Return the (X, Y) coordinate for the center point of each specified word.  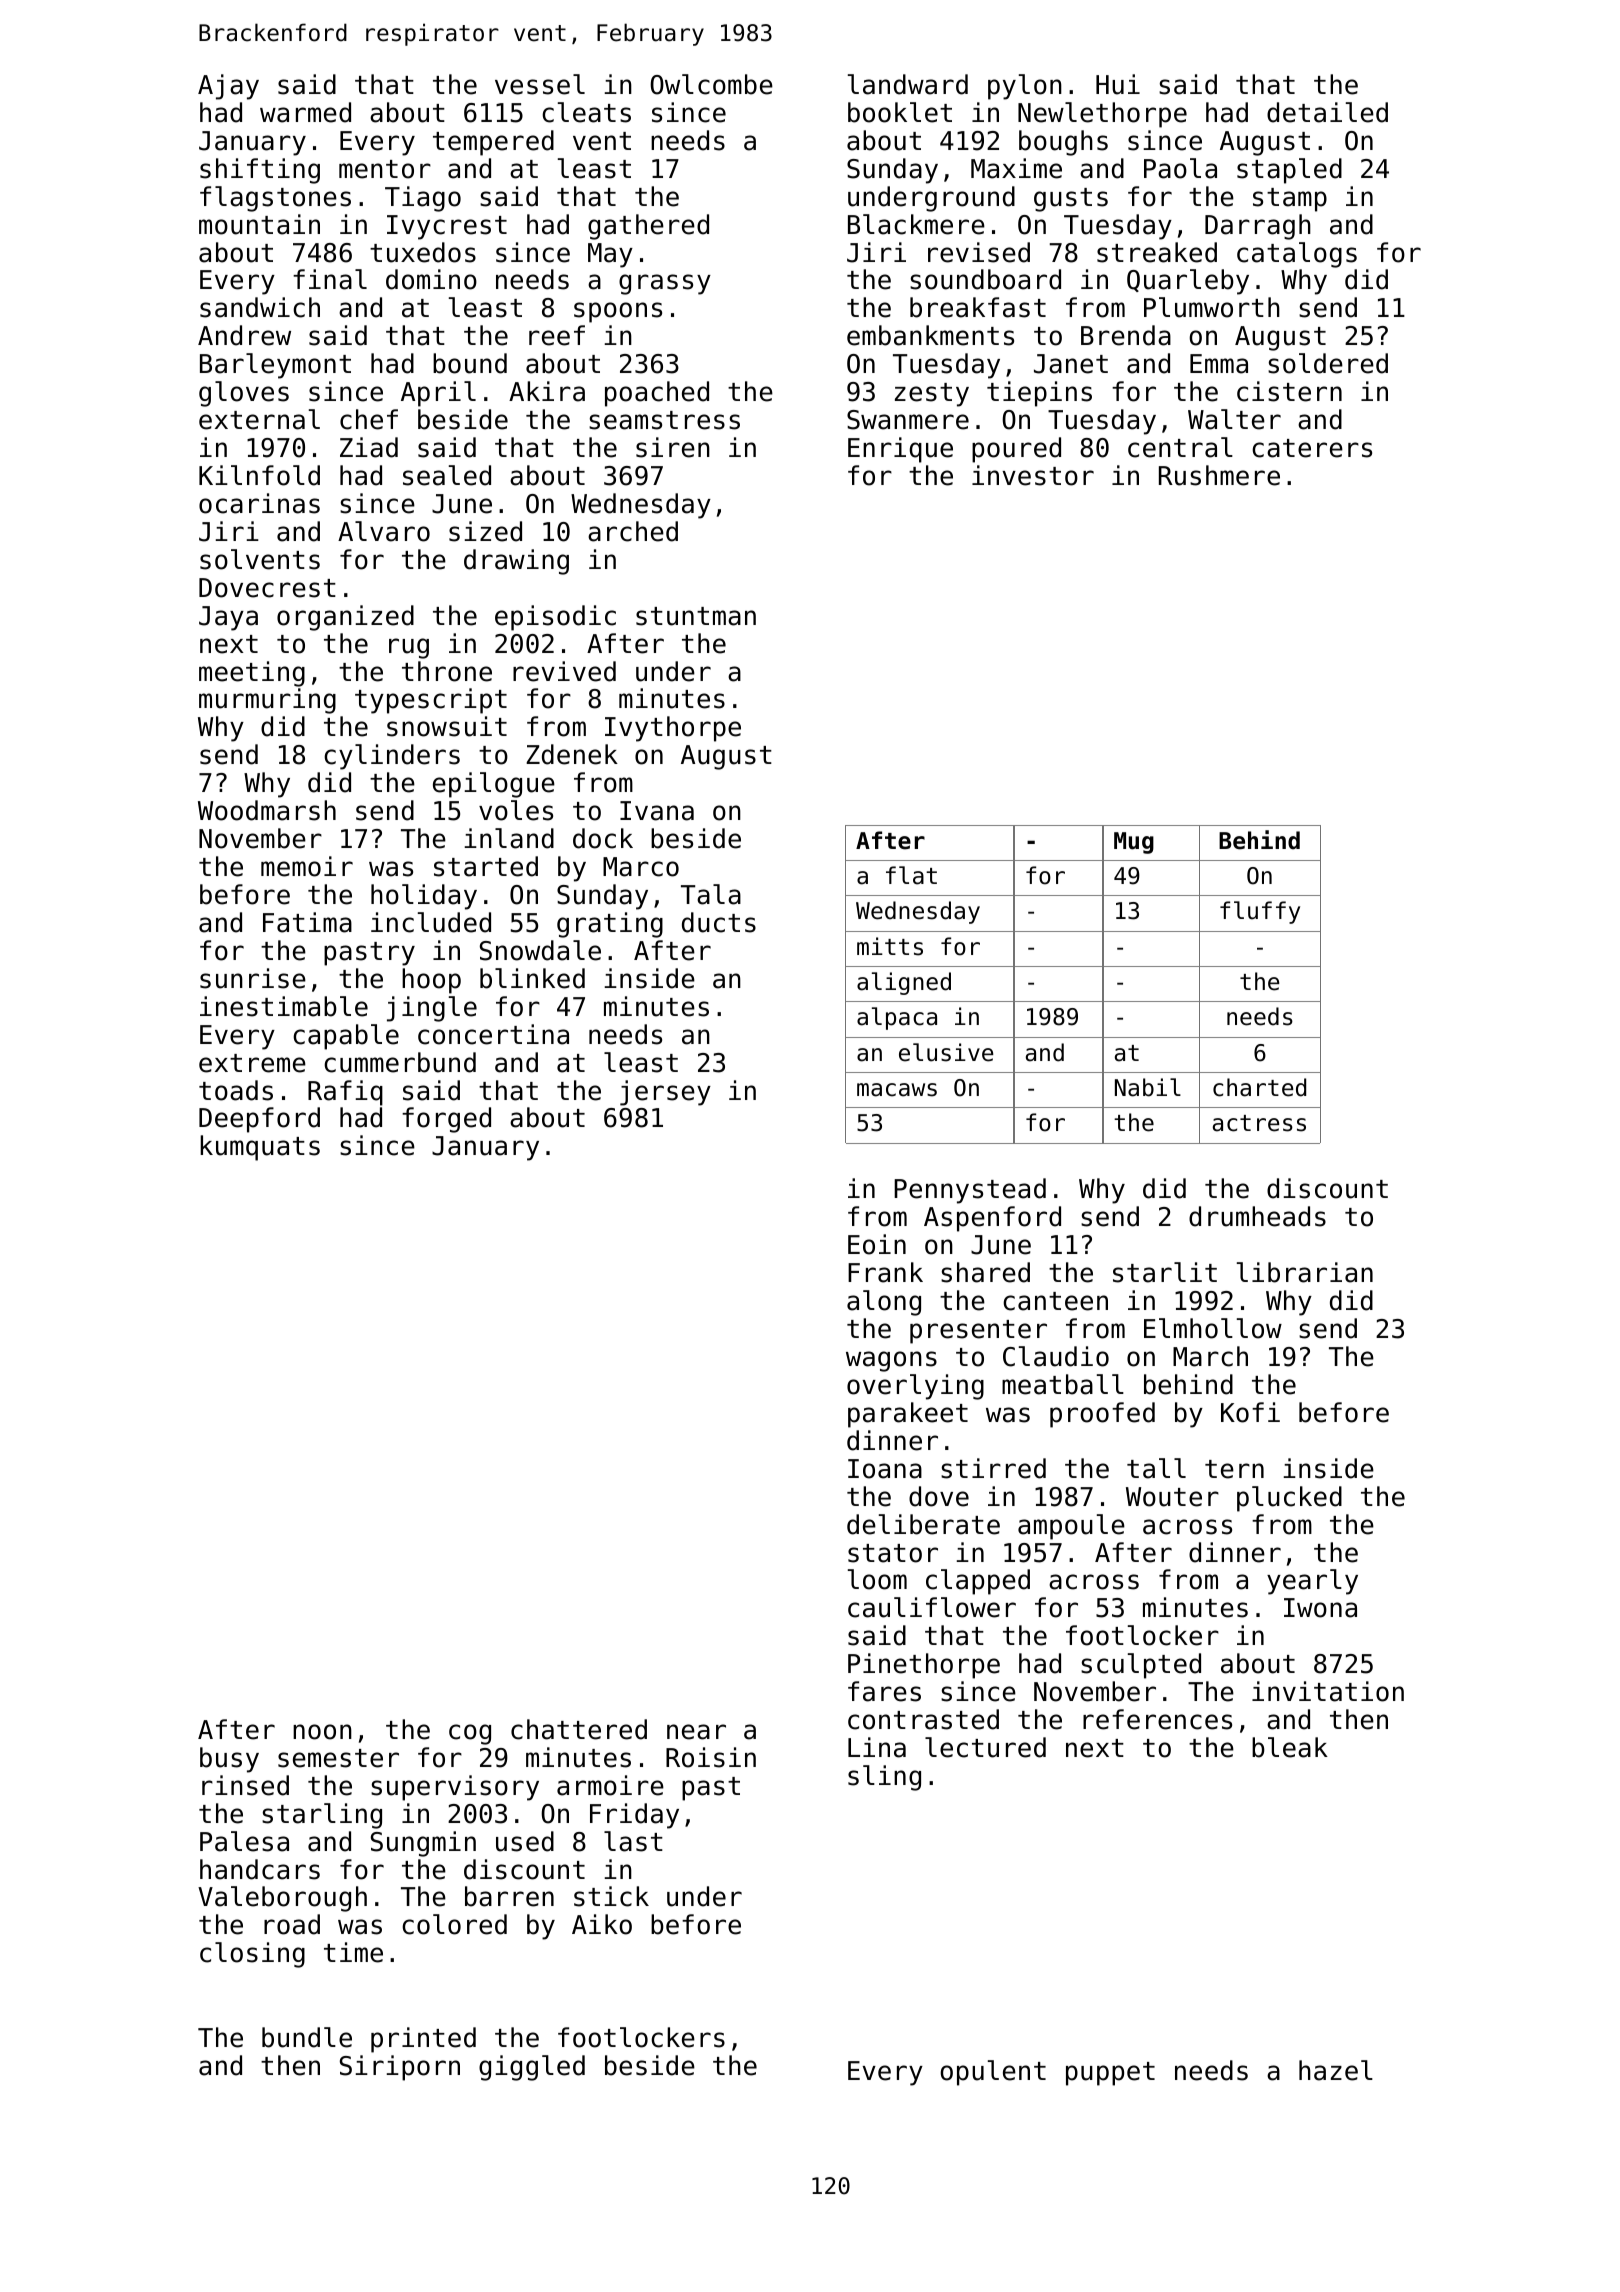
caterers (1312, 448)
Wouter (1172, 1497)
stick (611, 1896)
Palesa (244, 1841)
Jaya (228, 618)
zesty (932, 395)
